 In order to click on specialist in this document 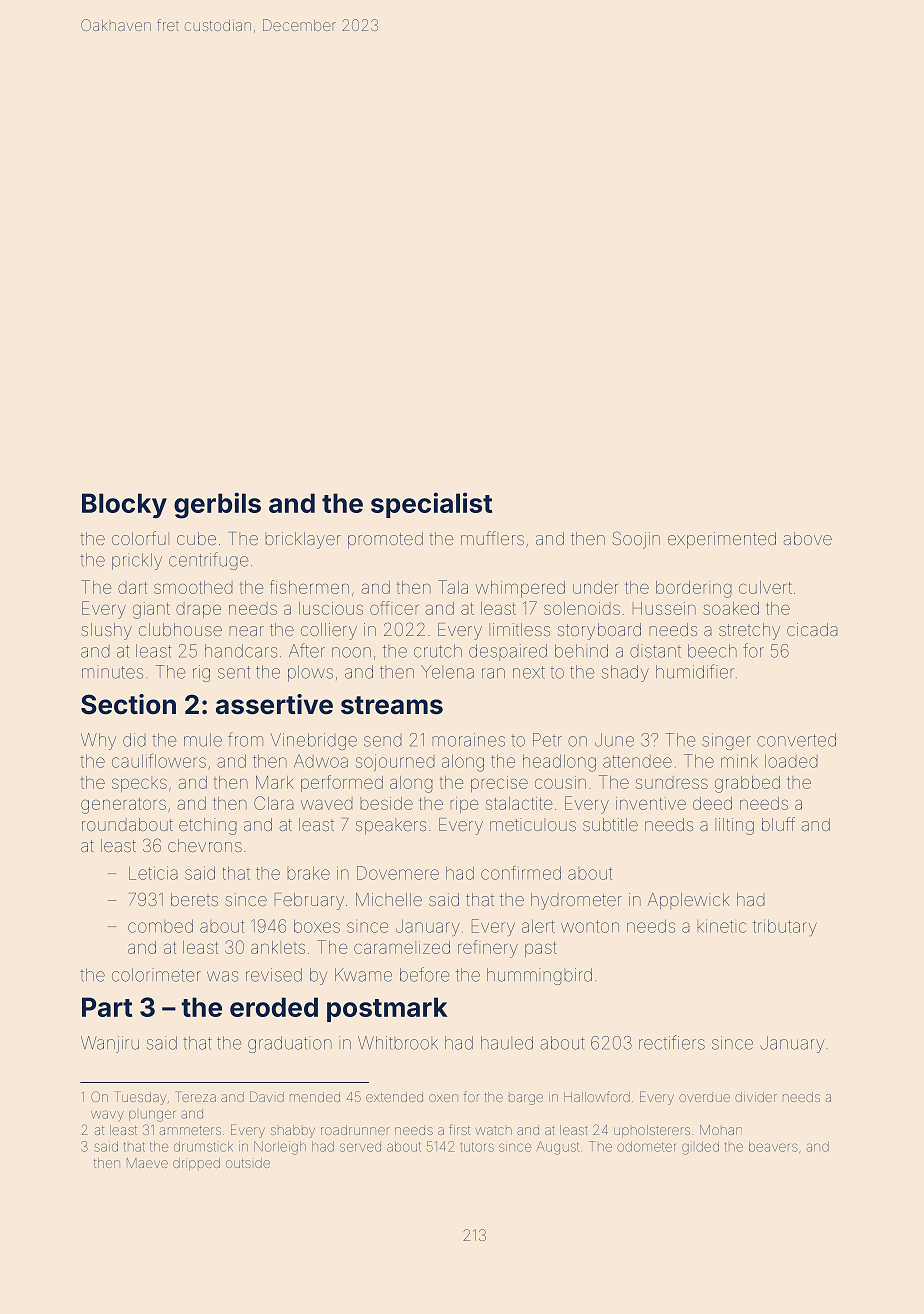, I will do `click(431, 505)`.
